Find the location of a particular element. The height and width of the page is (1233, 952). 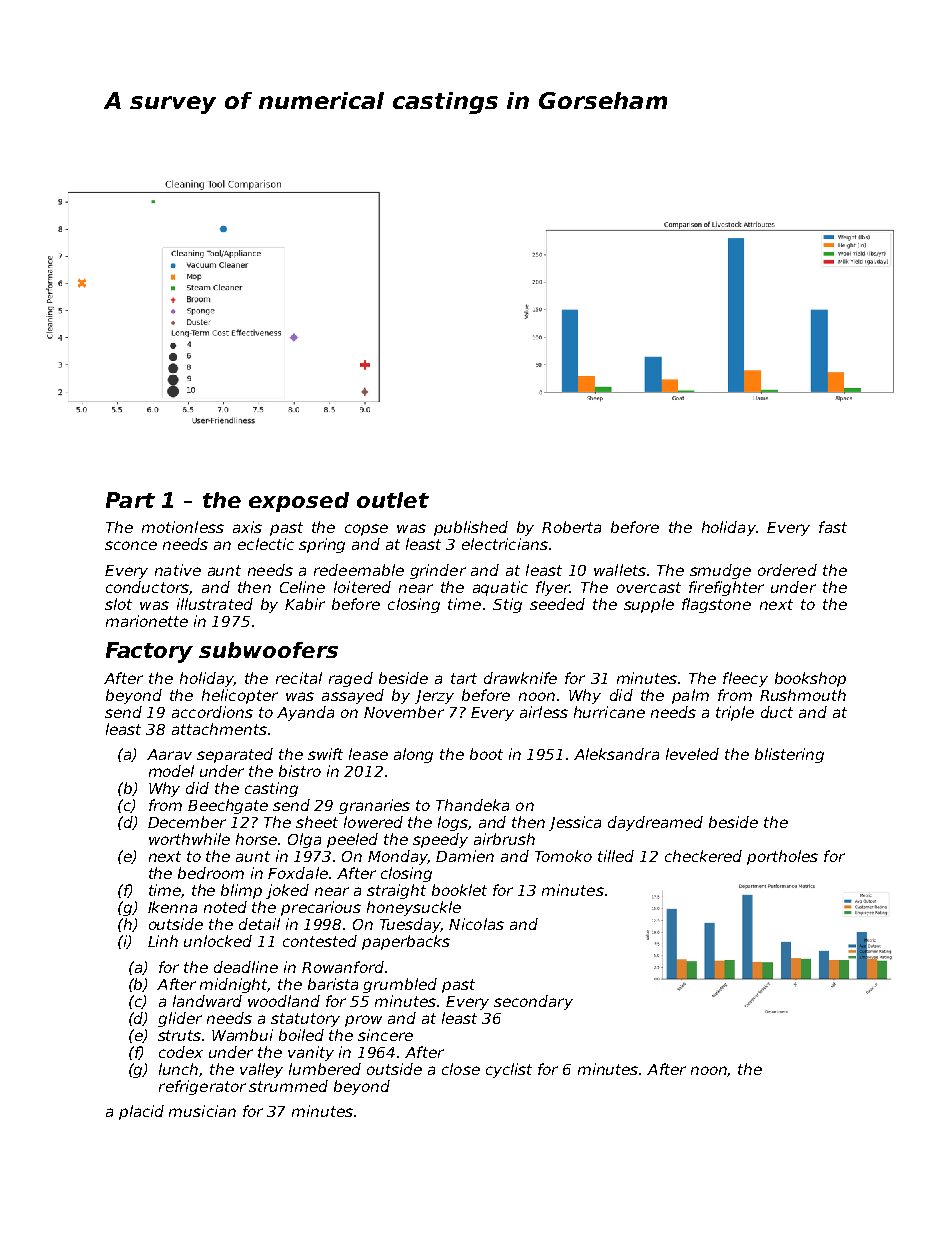

contested is located at coordinates (320, 941).
